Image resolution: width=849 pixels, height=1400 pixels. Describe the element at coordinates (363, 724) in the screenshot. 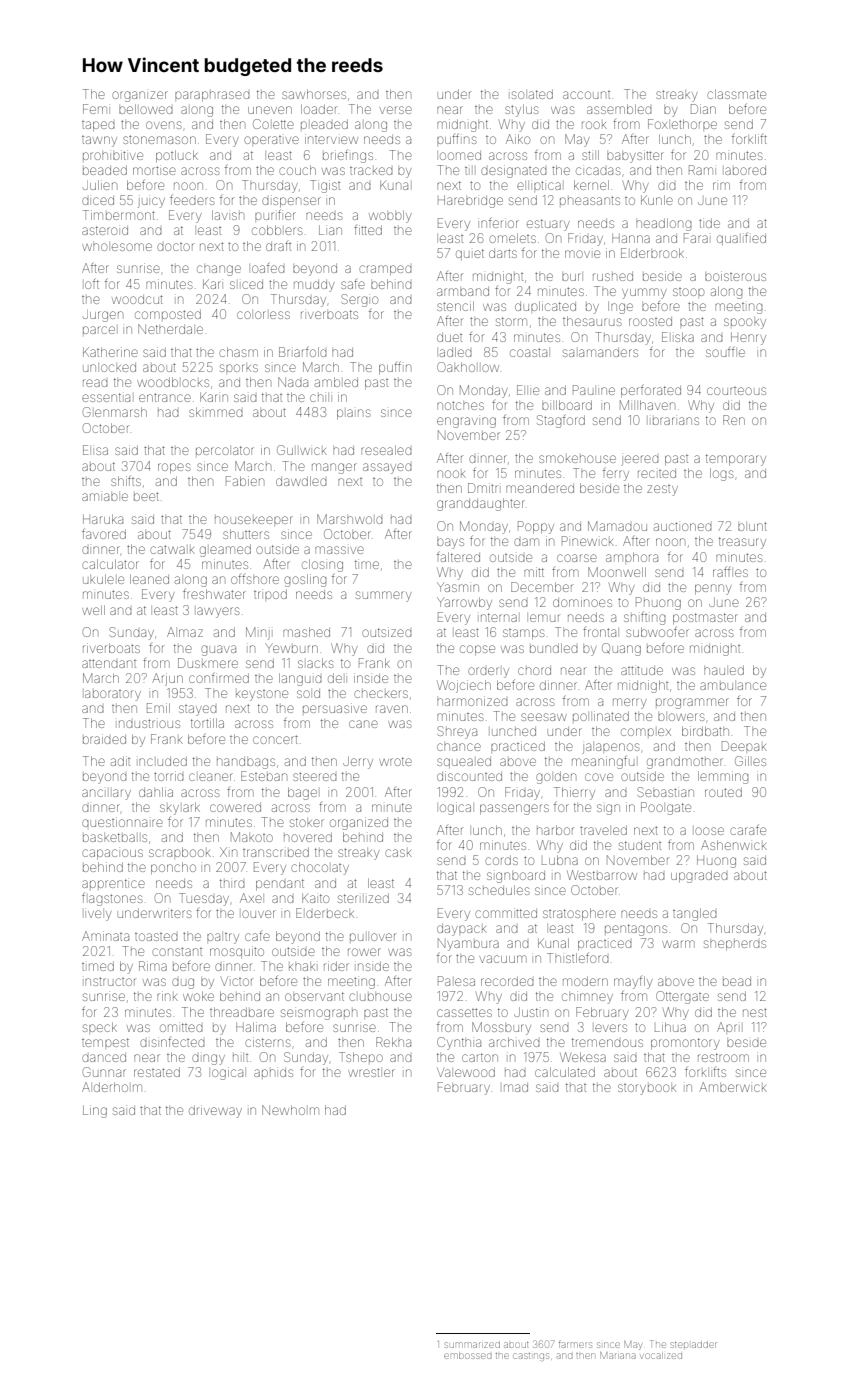

I see `cane` at that location.
